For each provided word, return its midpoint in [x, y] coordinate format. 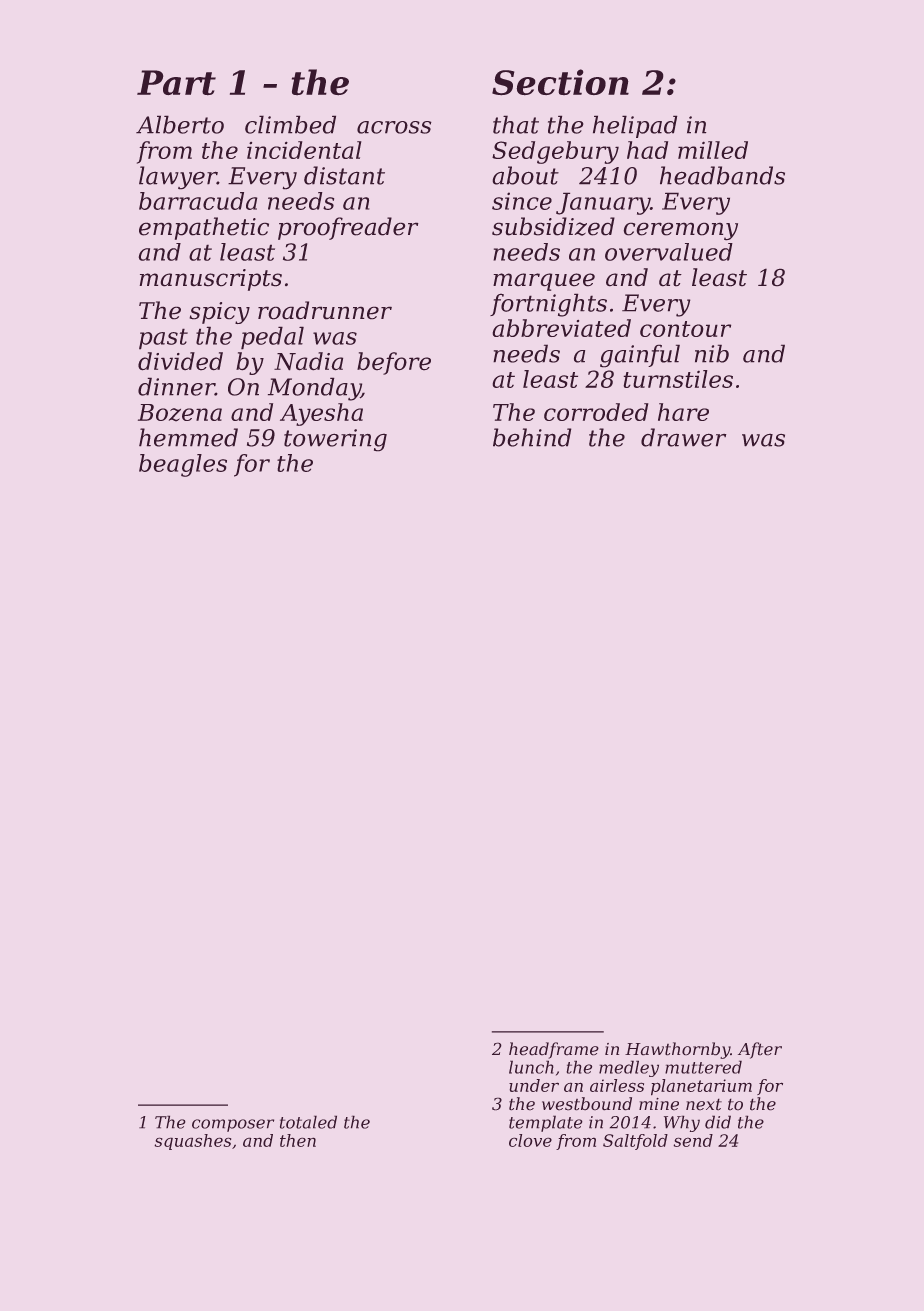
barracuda [198, 201]
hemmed [188, 437]
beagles [183, 465]
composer [233, 1125]
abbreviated [561, 328]
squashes [192, 1142]
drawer [684, 437]
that [516, 124]
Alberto [180, 124]
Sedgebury [555, 152]
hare [683, 412]
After [760, 1050]
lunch [531, 1067]
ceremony [680, 231]
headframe [554, 1050]
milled [713, 150]
